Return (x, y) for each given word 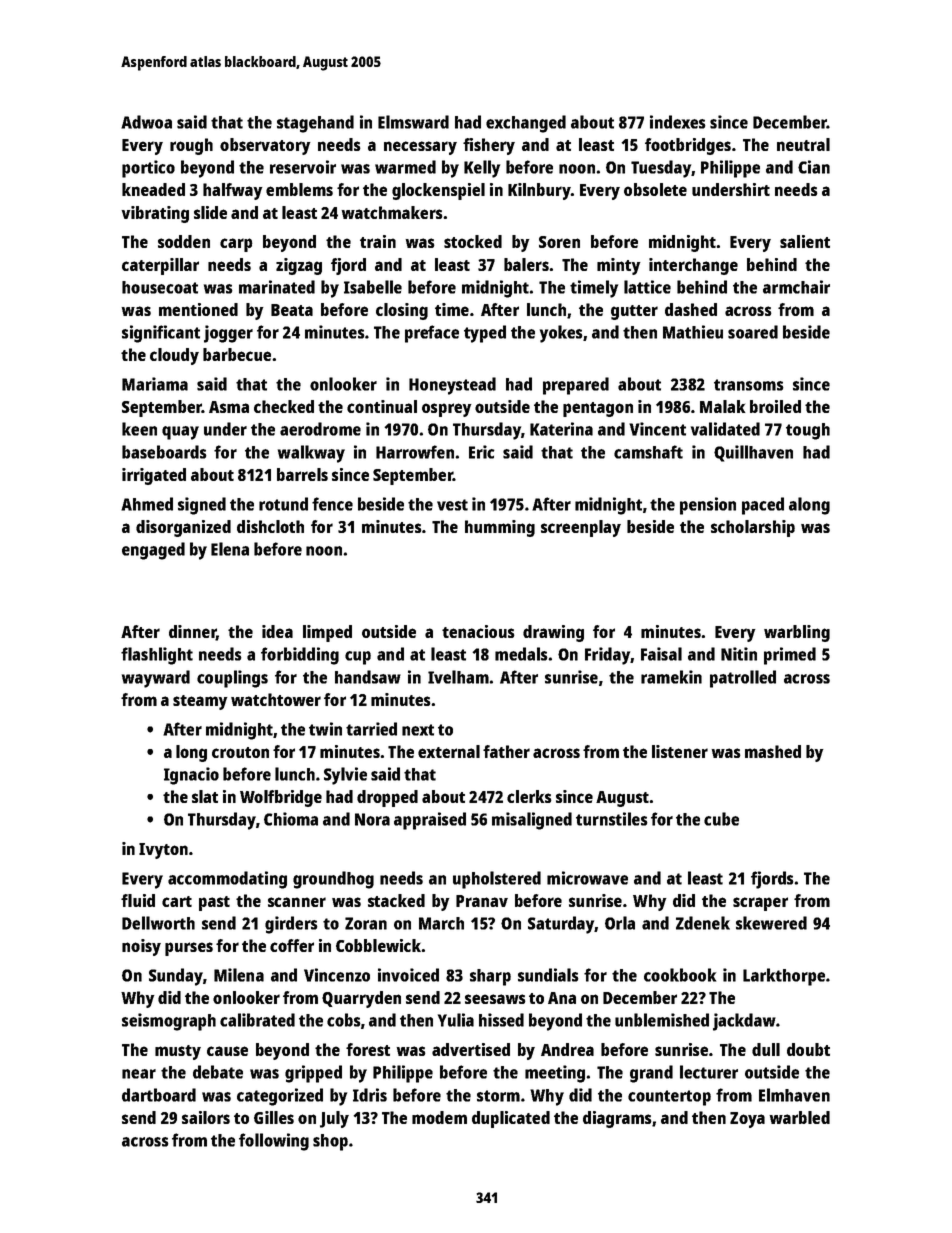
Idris (370, 1095)
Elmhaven (794, 1095)
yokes (561, 334)
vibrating (155, 214)
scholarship (753, 528)
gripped (313, 1074)
